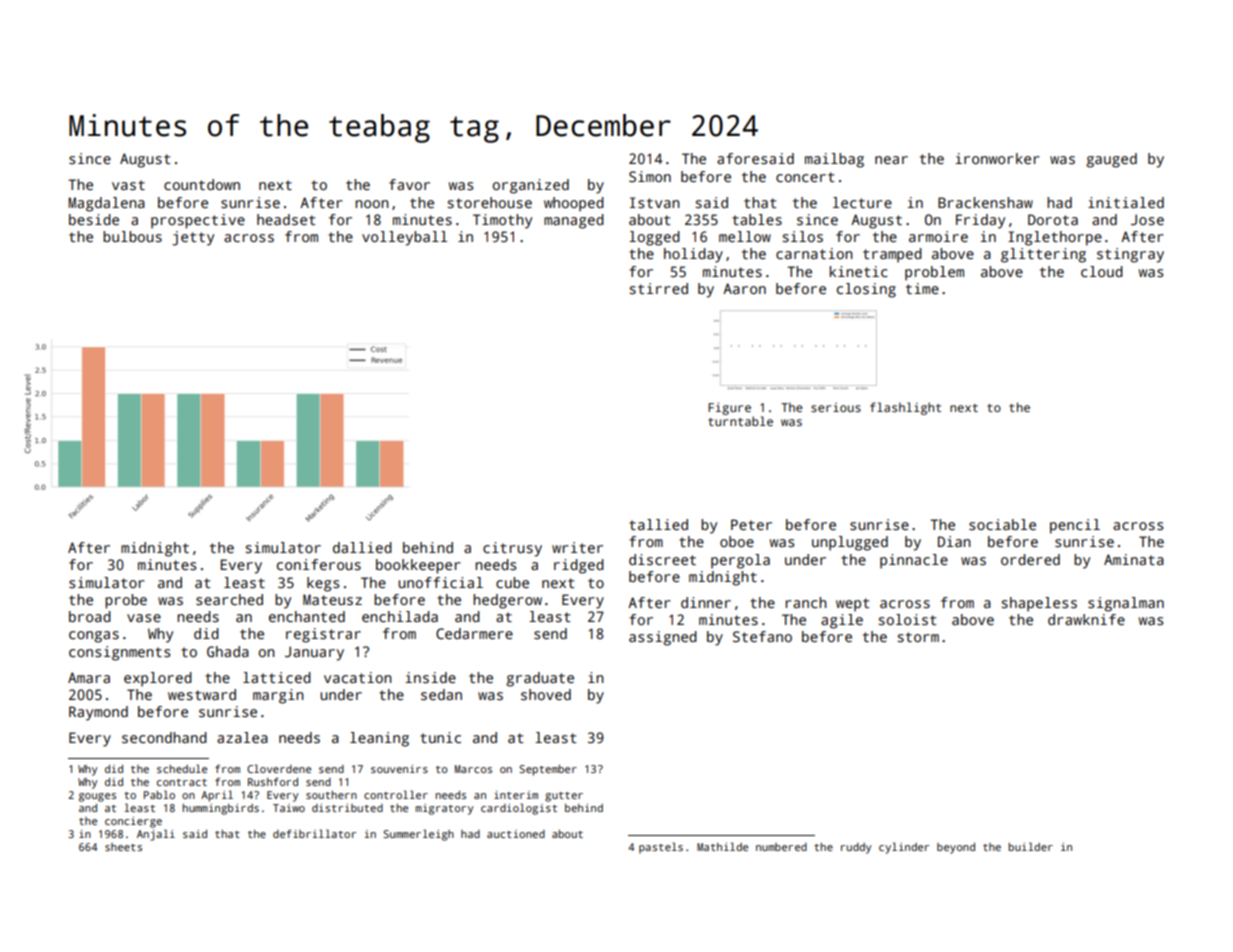  What do you see at coordinates (904, 848) in the page?
I see `cylinder` at bounding box center [904, 848].
